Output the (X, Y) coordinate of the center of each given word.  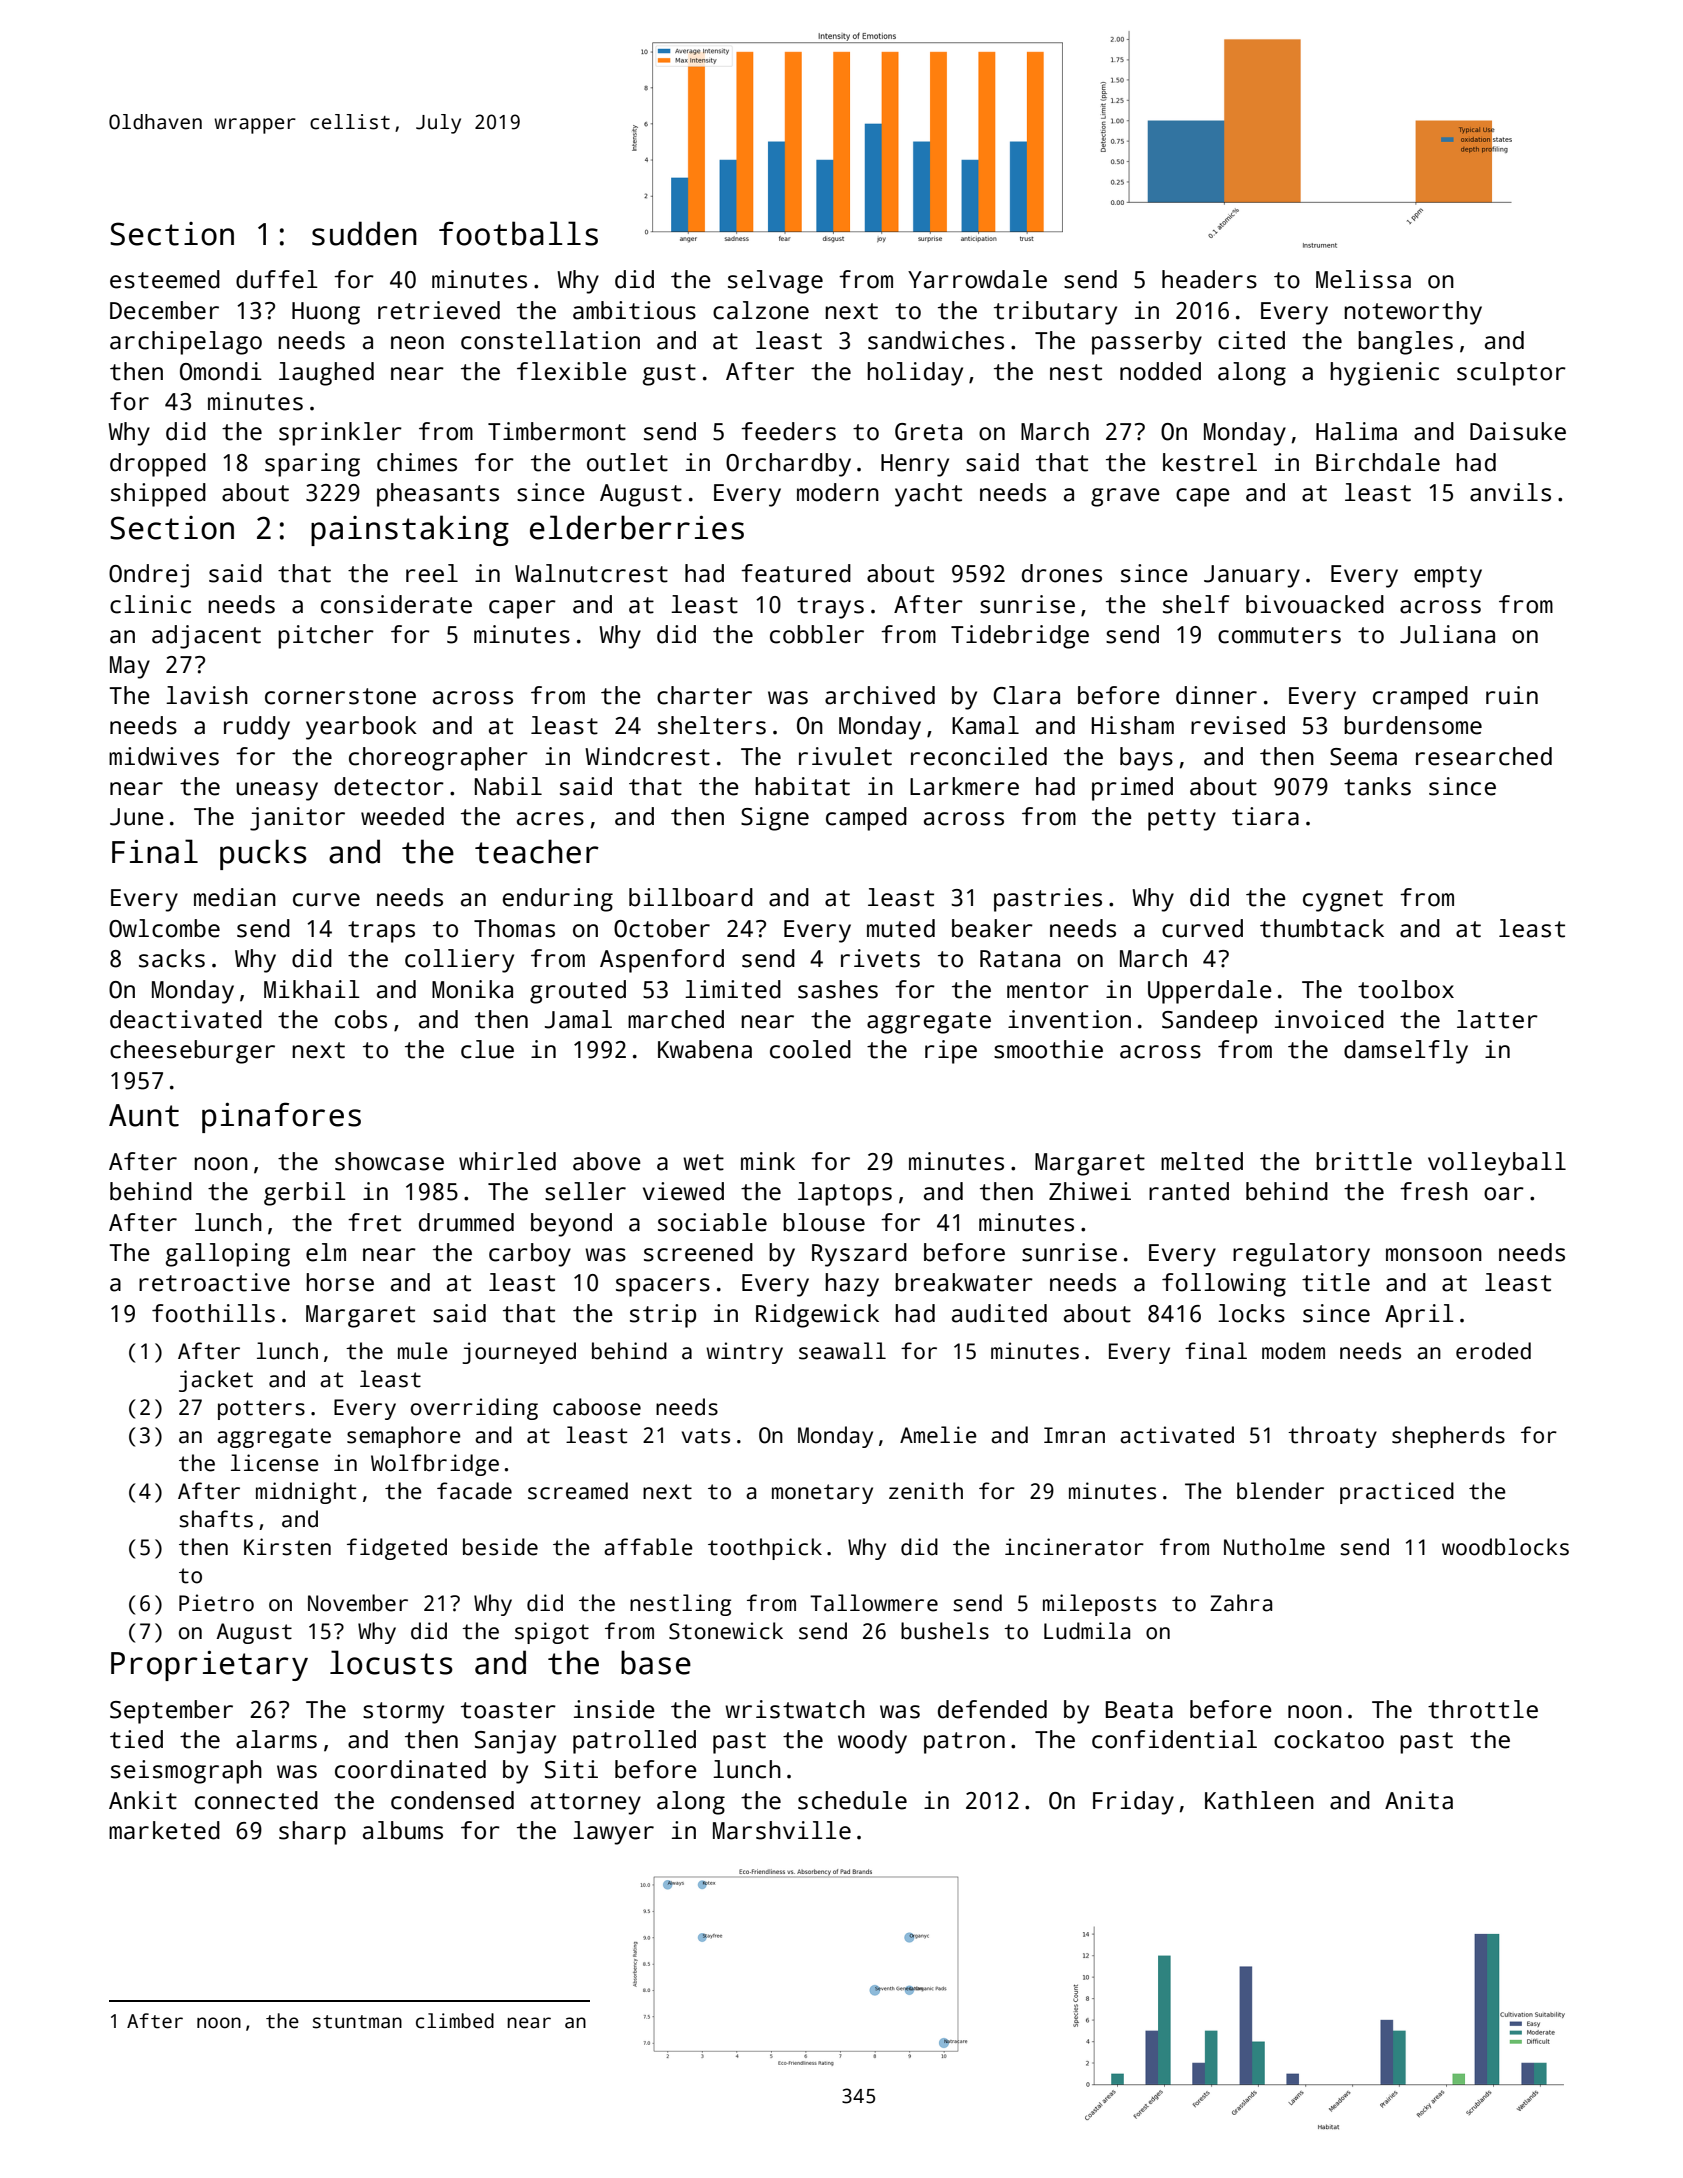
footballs (518, 233)
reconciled (979, 756)
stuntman (357, 2022)
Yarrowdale (977, 279)
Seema (1363, 757)
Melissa (1363, 279)
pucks (263, 854)
